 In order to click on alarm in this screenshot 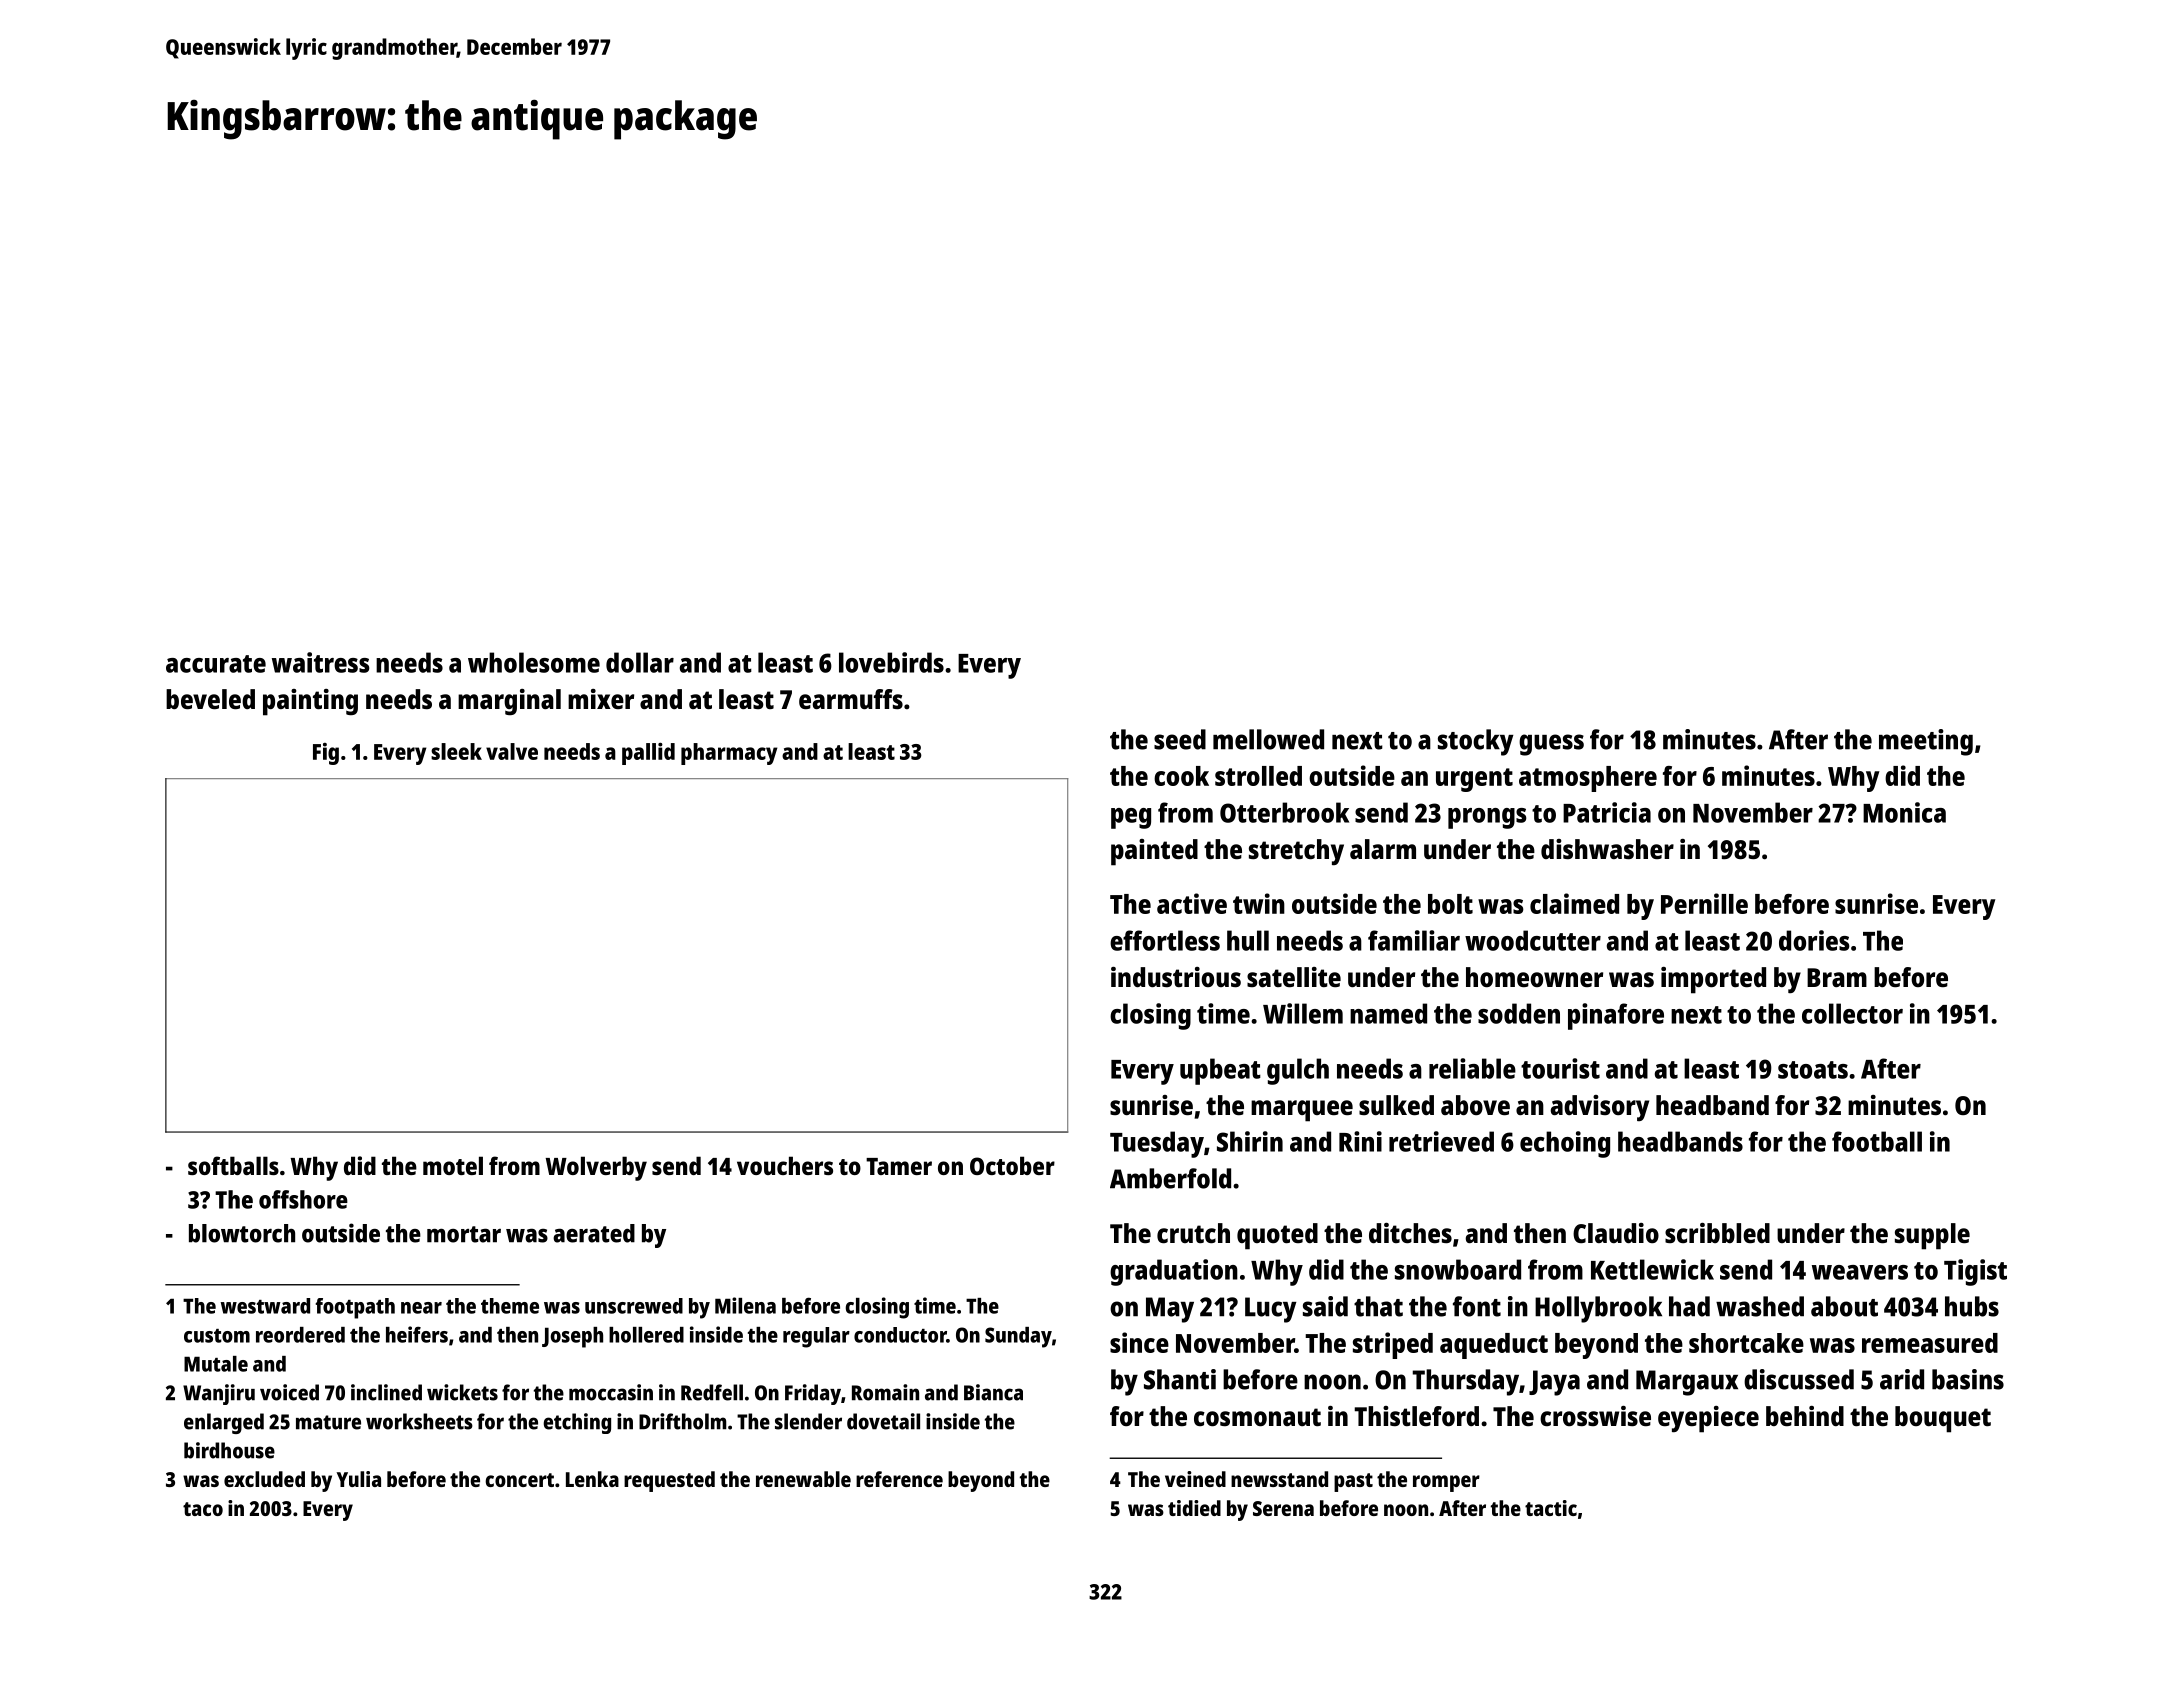, I will do `click(1383, 849)`.
